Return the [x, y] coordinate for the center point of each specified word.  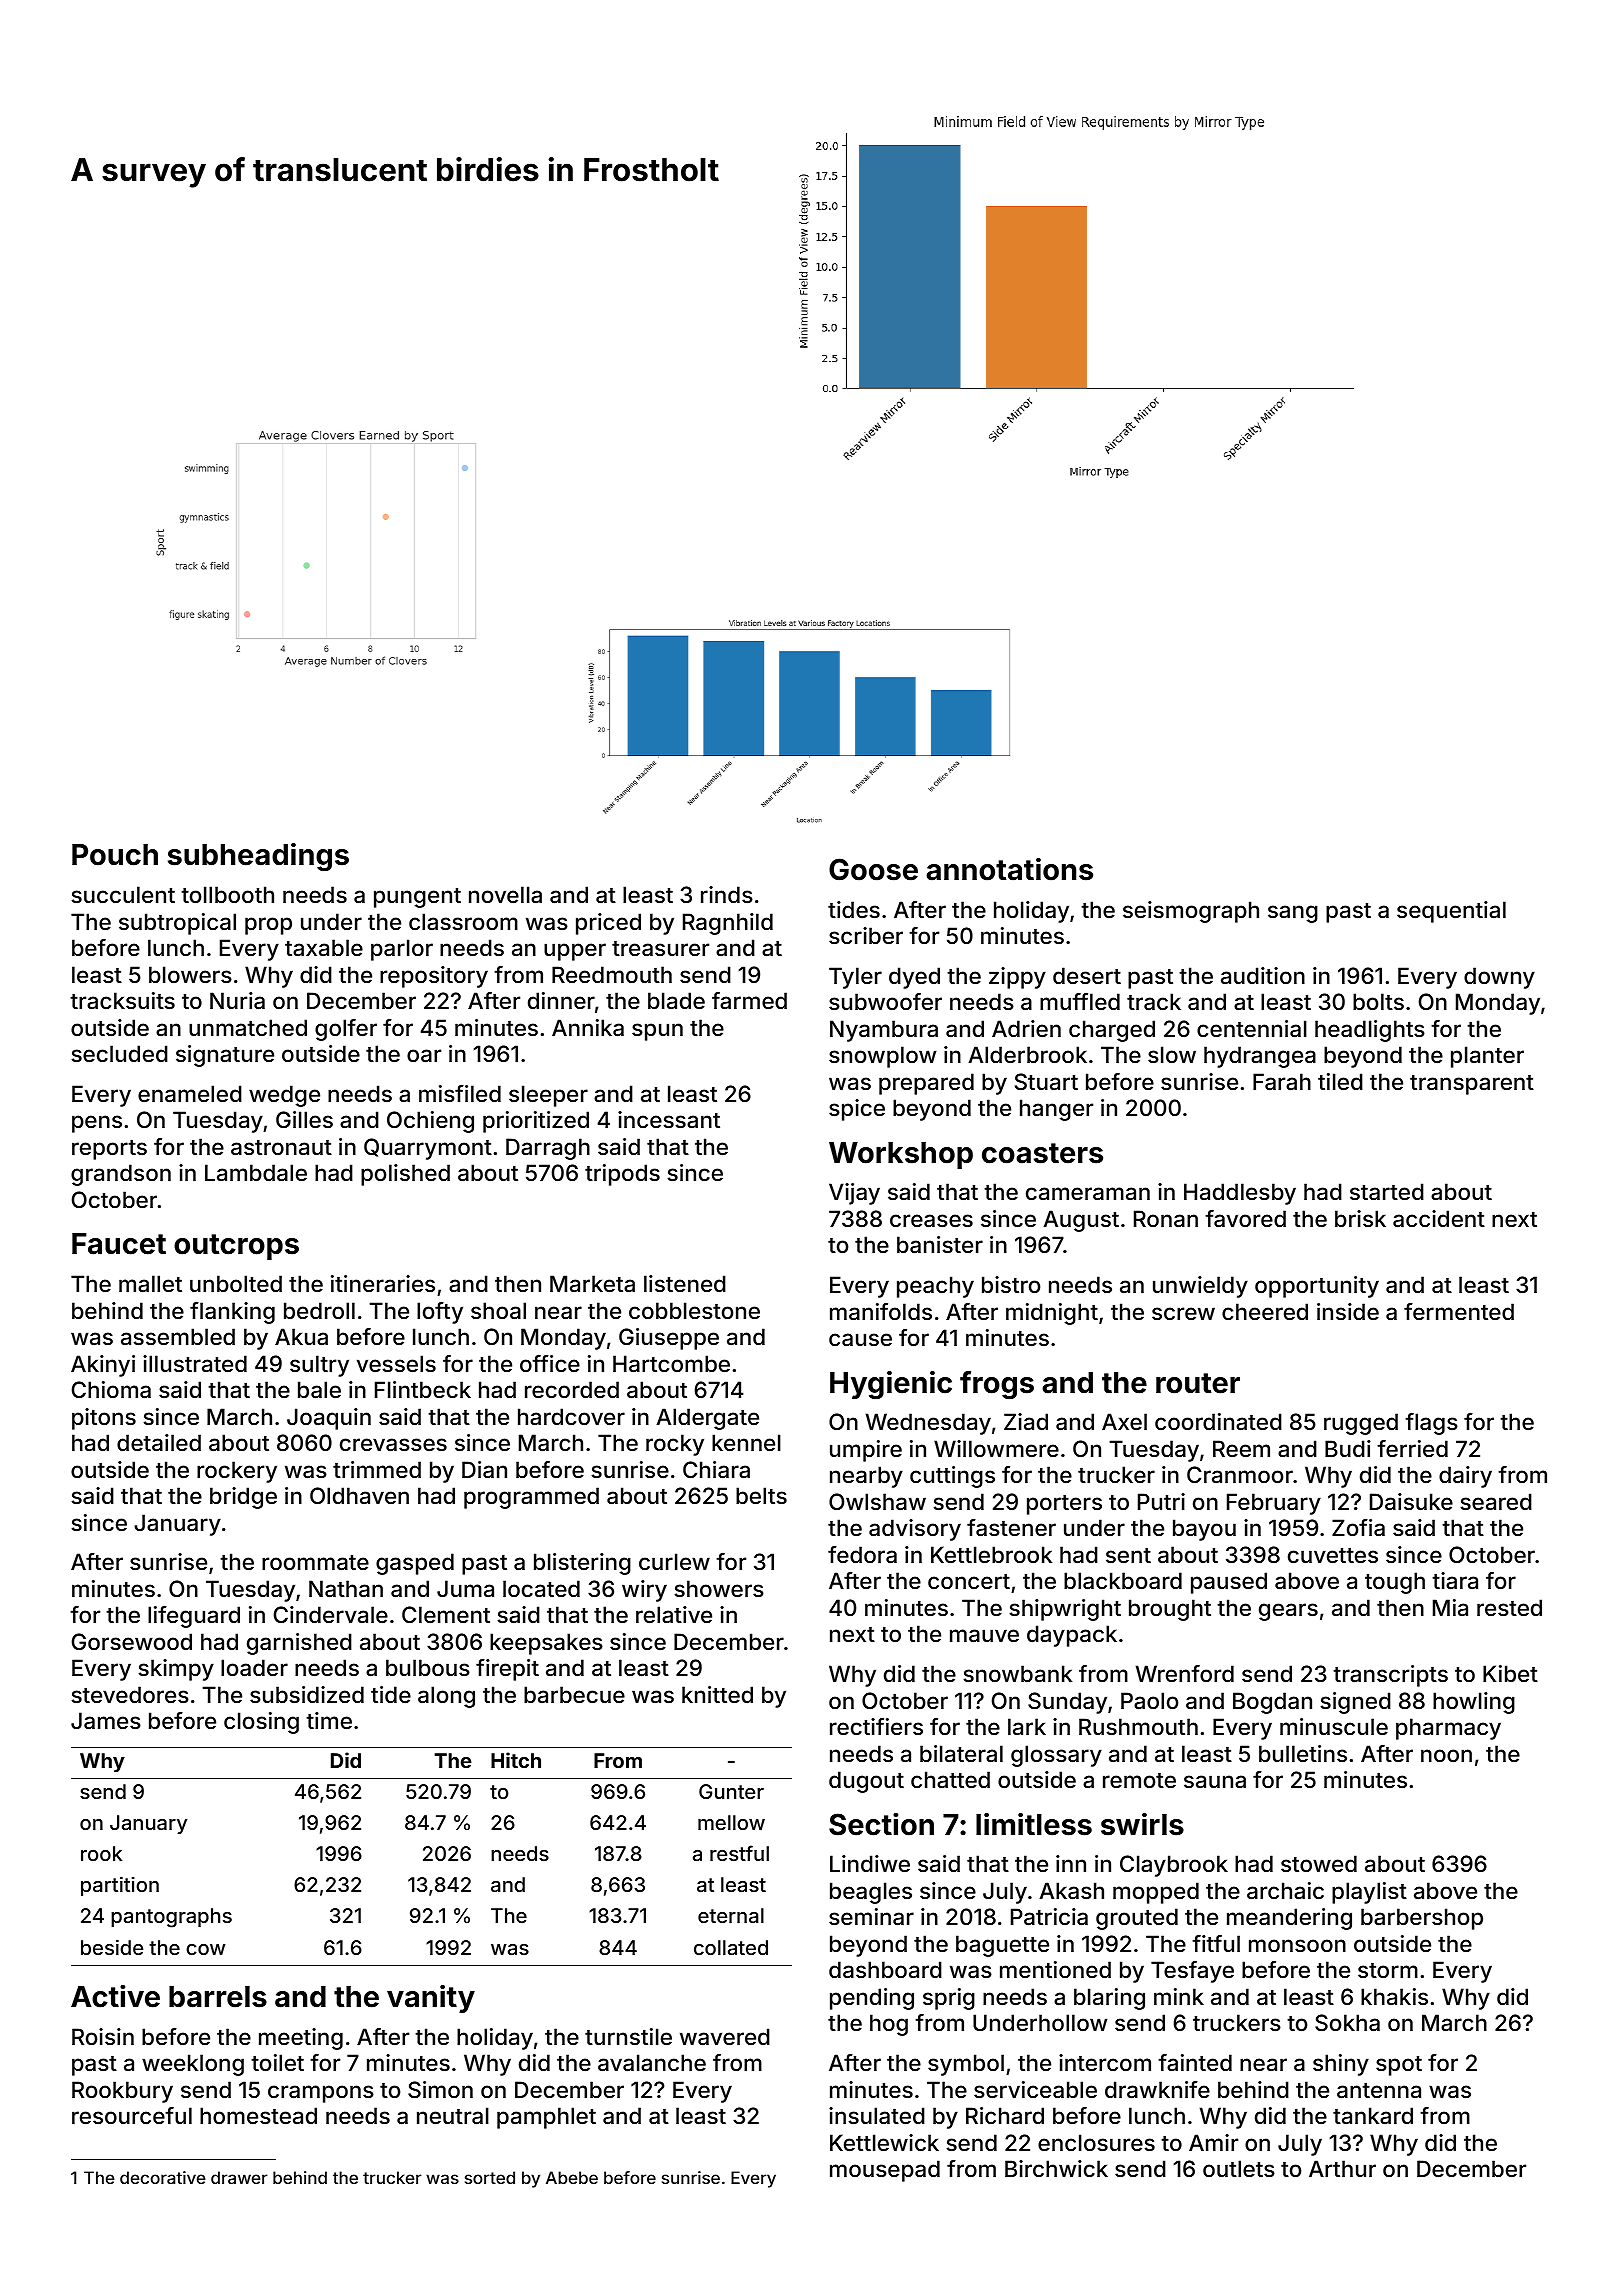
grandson [121, 1175]
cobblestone [694, 1310]
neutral [453, 2116]
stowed [1319, 1863]
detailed [159, 1443]
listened [685, 1283]
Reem [1241, 1448]
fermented [1459, 1311]
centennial [1252, 1029]
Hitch [516, 1760]
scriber [866, 935]
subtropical [177, 924]
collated [731, 1947]
